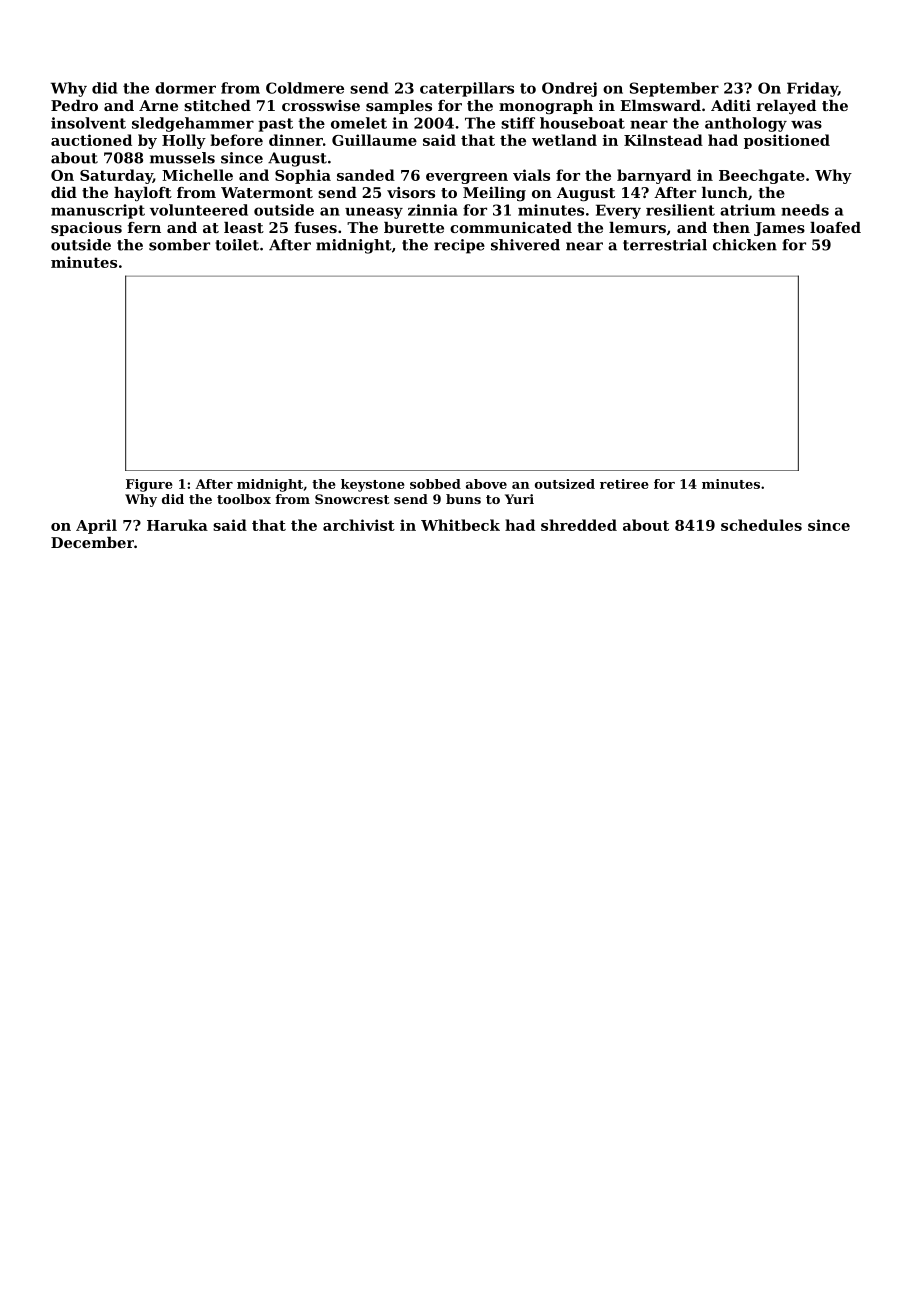 This screenshot has height=1308, width=924. Describe the element at coordinates (217, 105) in the screenshot. I see `stitched` at that location.
